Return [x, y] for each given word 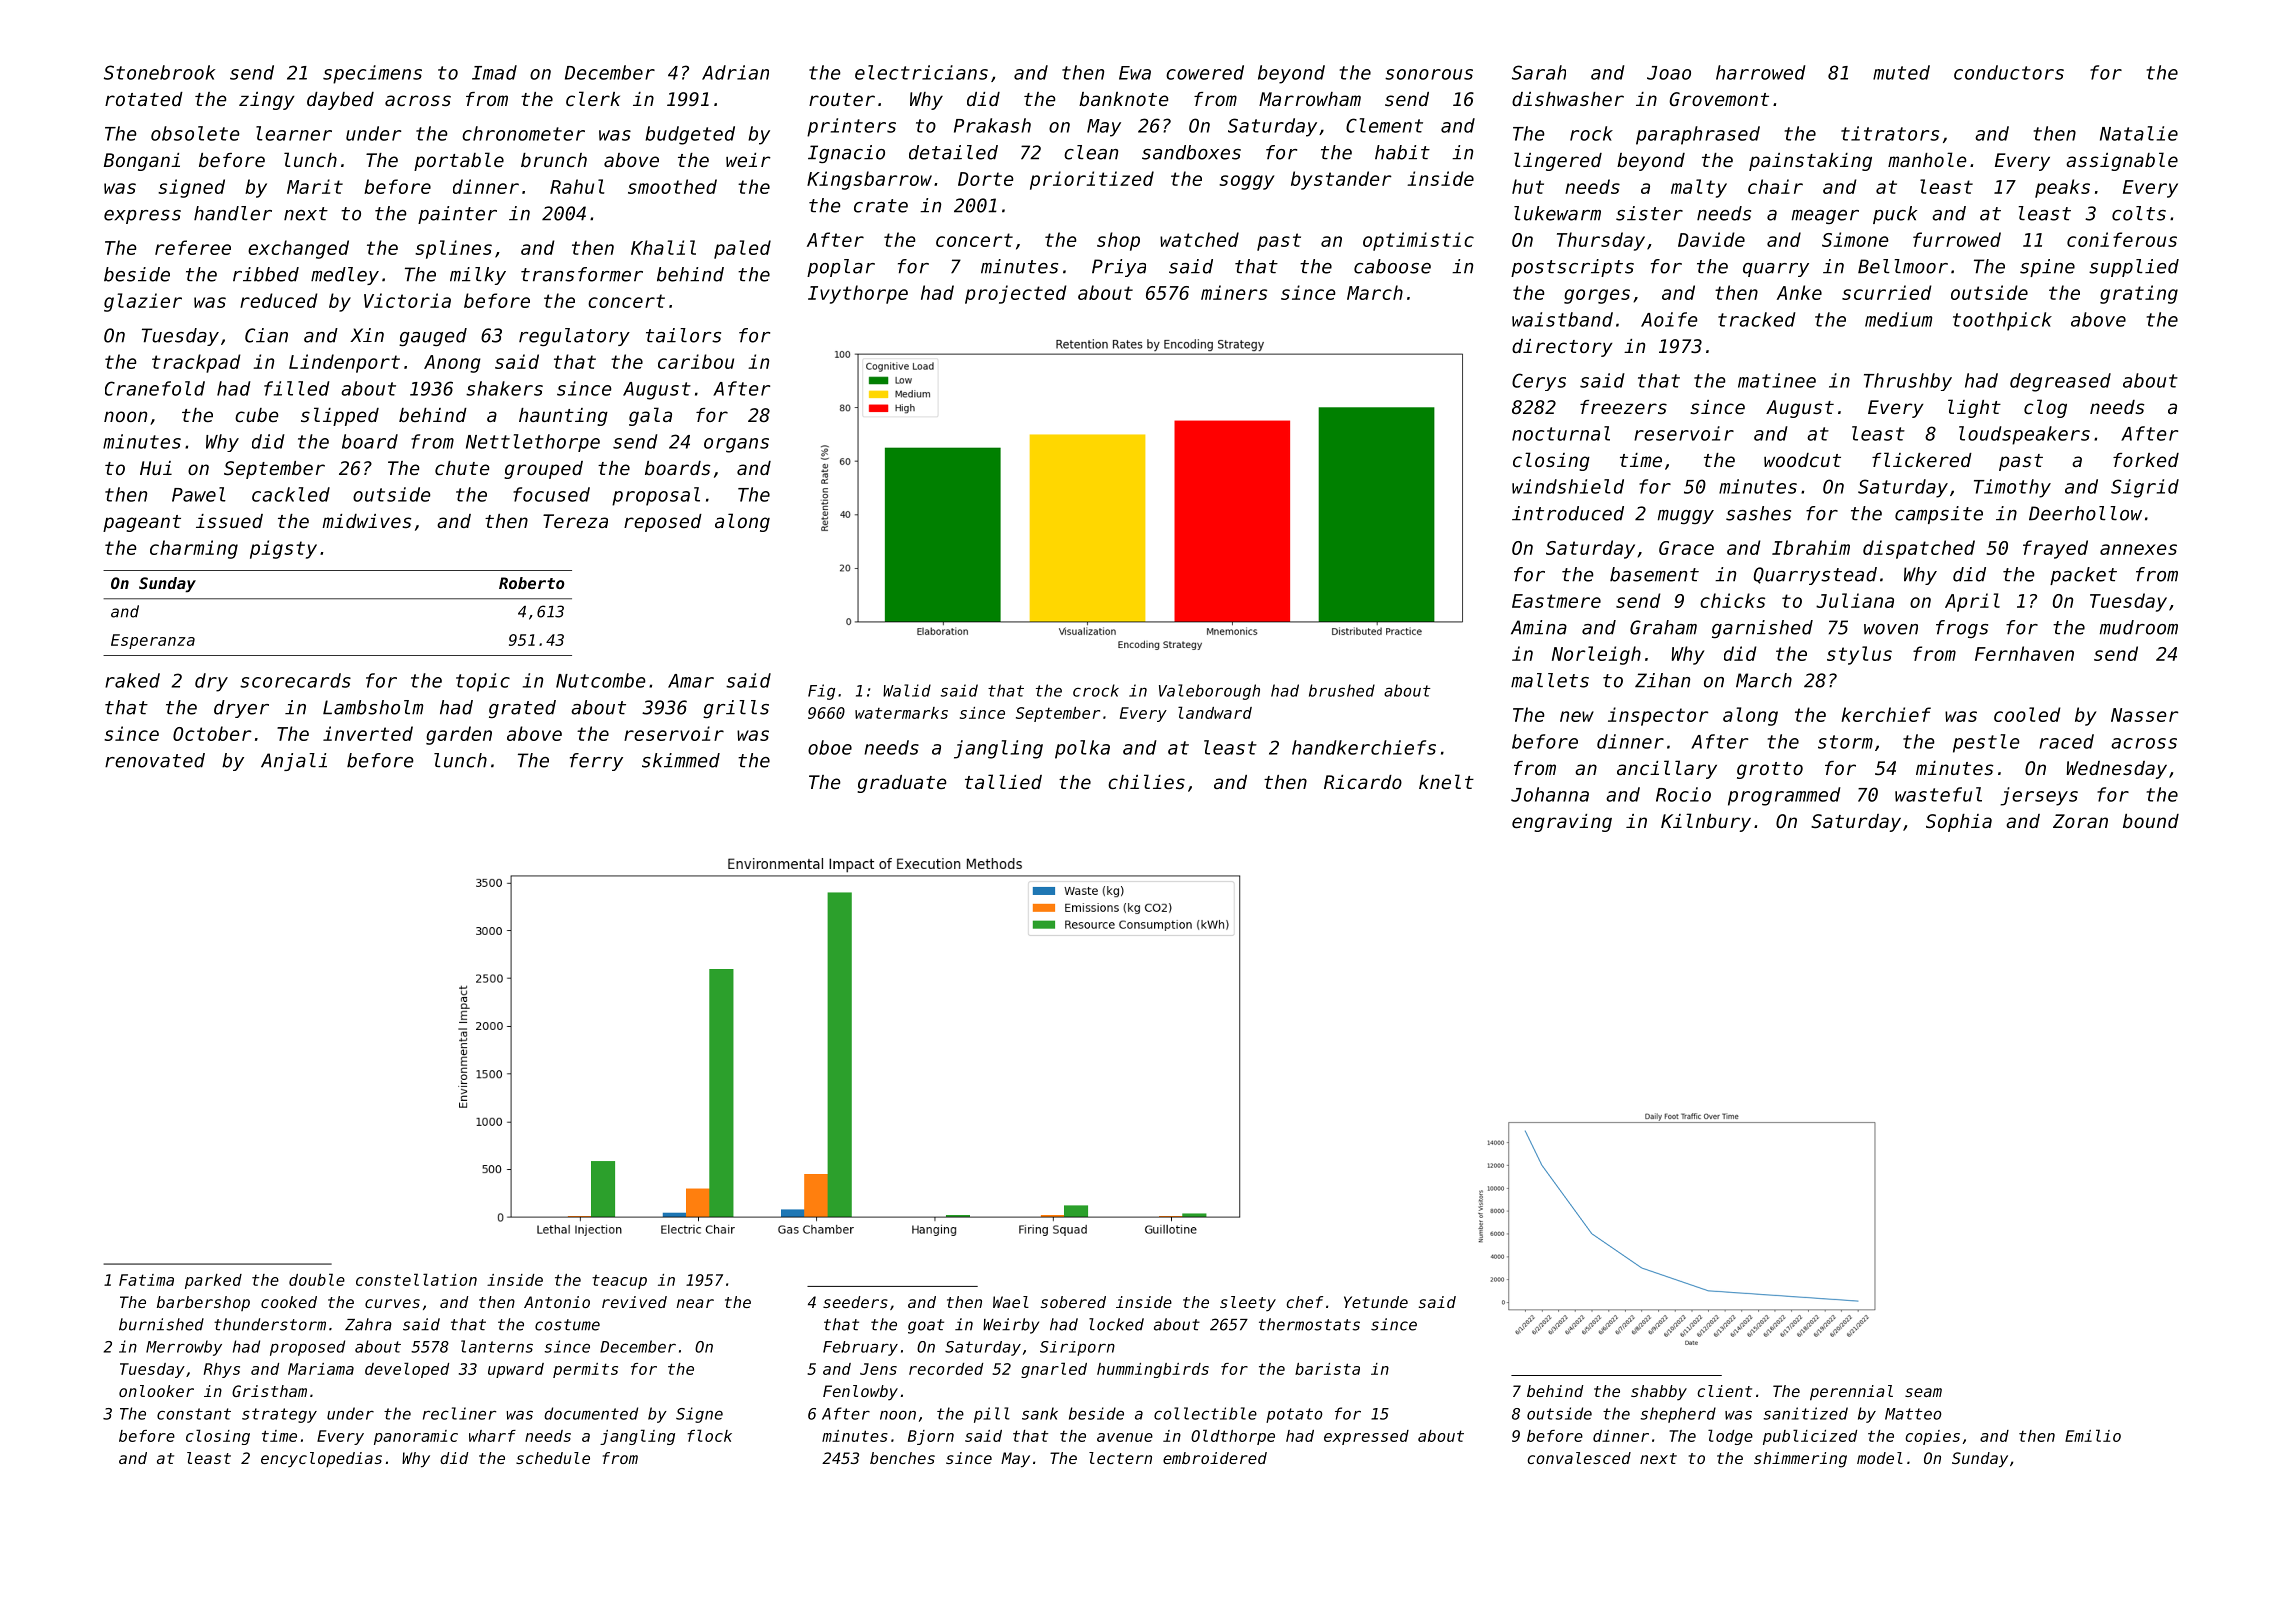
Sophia [1959, 823]
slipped [340, 416]
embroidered [1215, 1458]
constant [194, 1414]
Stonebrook [159, 72]
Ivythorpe [858, 294]
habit [1402, 152]
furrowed [1957, 239]
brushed [1342, 690]
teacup [619, 1282]
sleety [1248, 1303]
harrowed [1761, 72]
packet [2083, 576]
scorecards [295, 680]
